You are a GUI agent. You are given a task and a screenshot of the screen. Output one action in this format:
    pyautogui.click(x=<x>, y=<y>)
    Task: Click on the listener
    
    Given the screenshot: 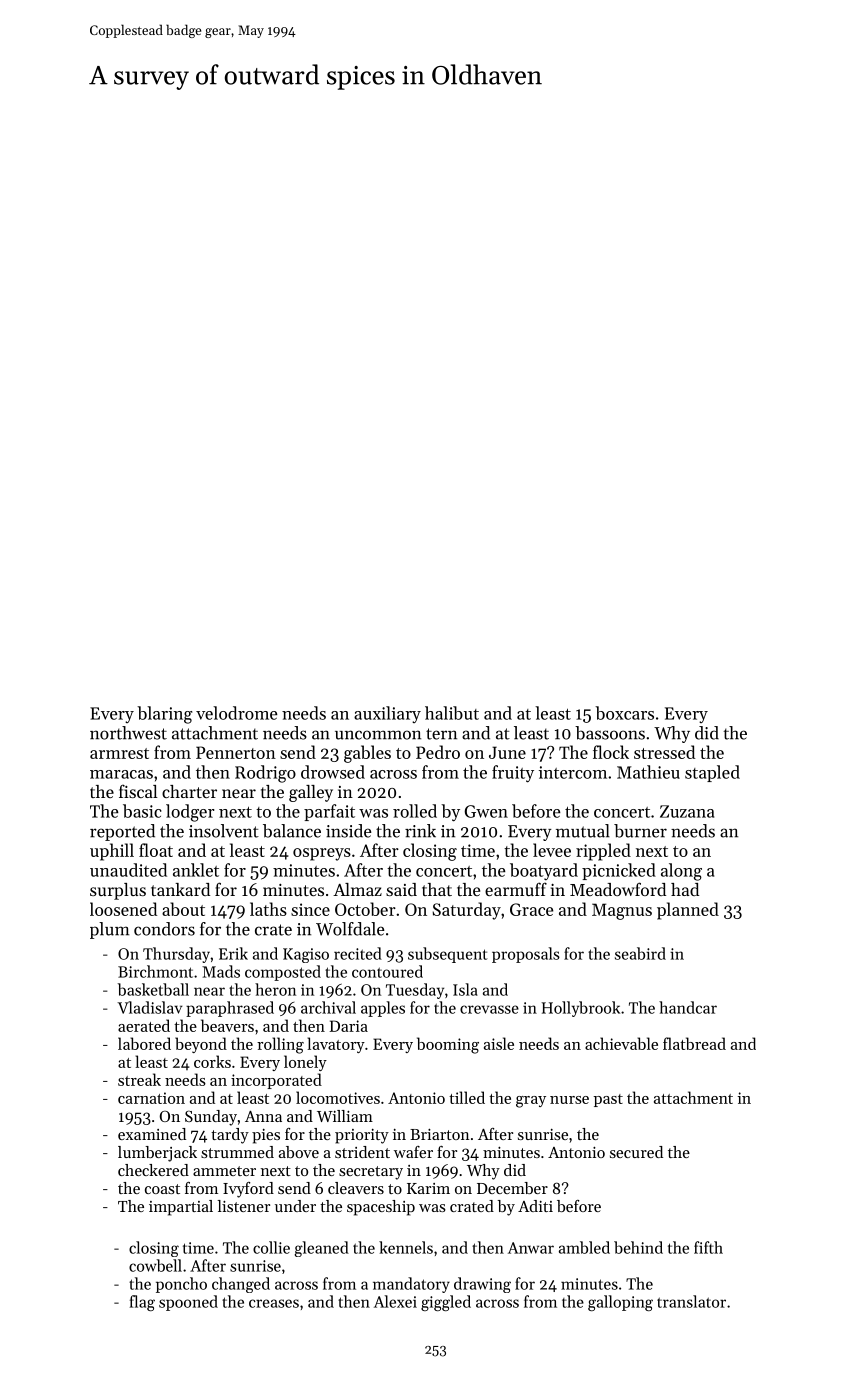 What is the action you would take?
    pyautogui.click(x=243, y=1206)
